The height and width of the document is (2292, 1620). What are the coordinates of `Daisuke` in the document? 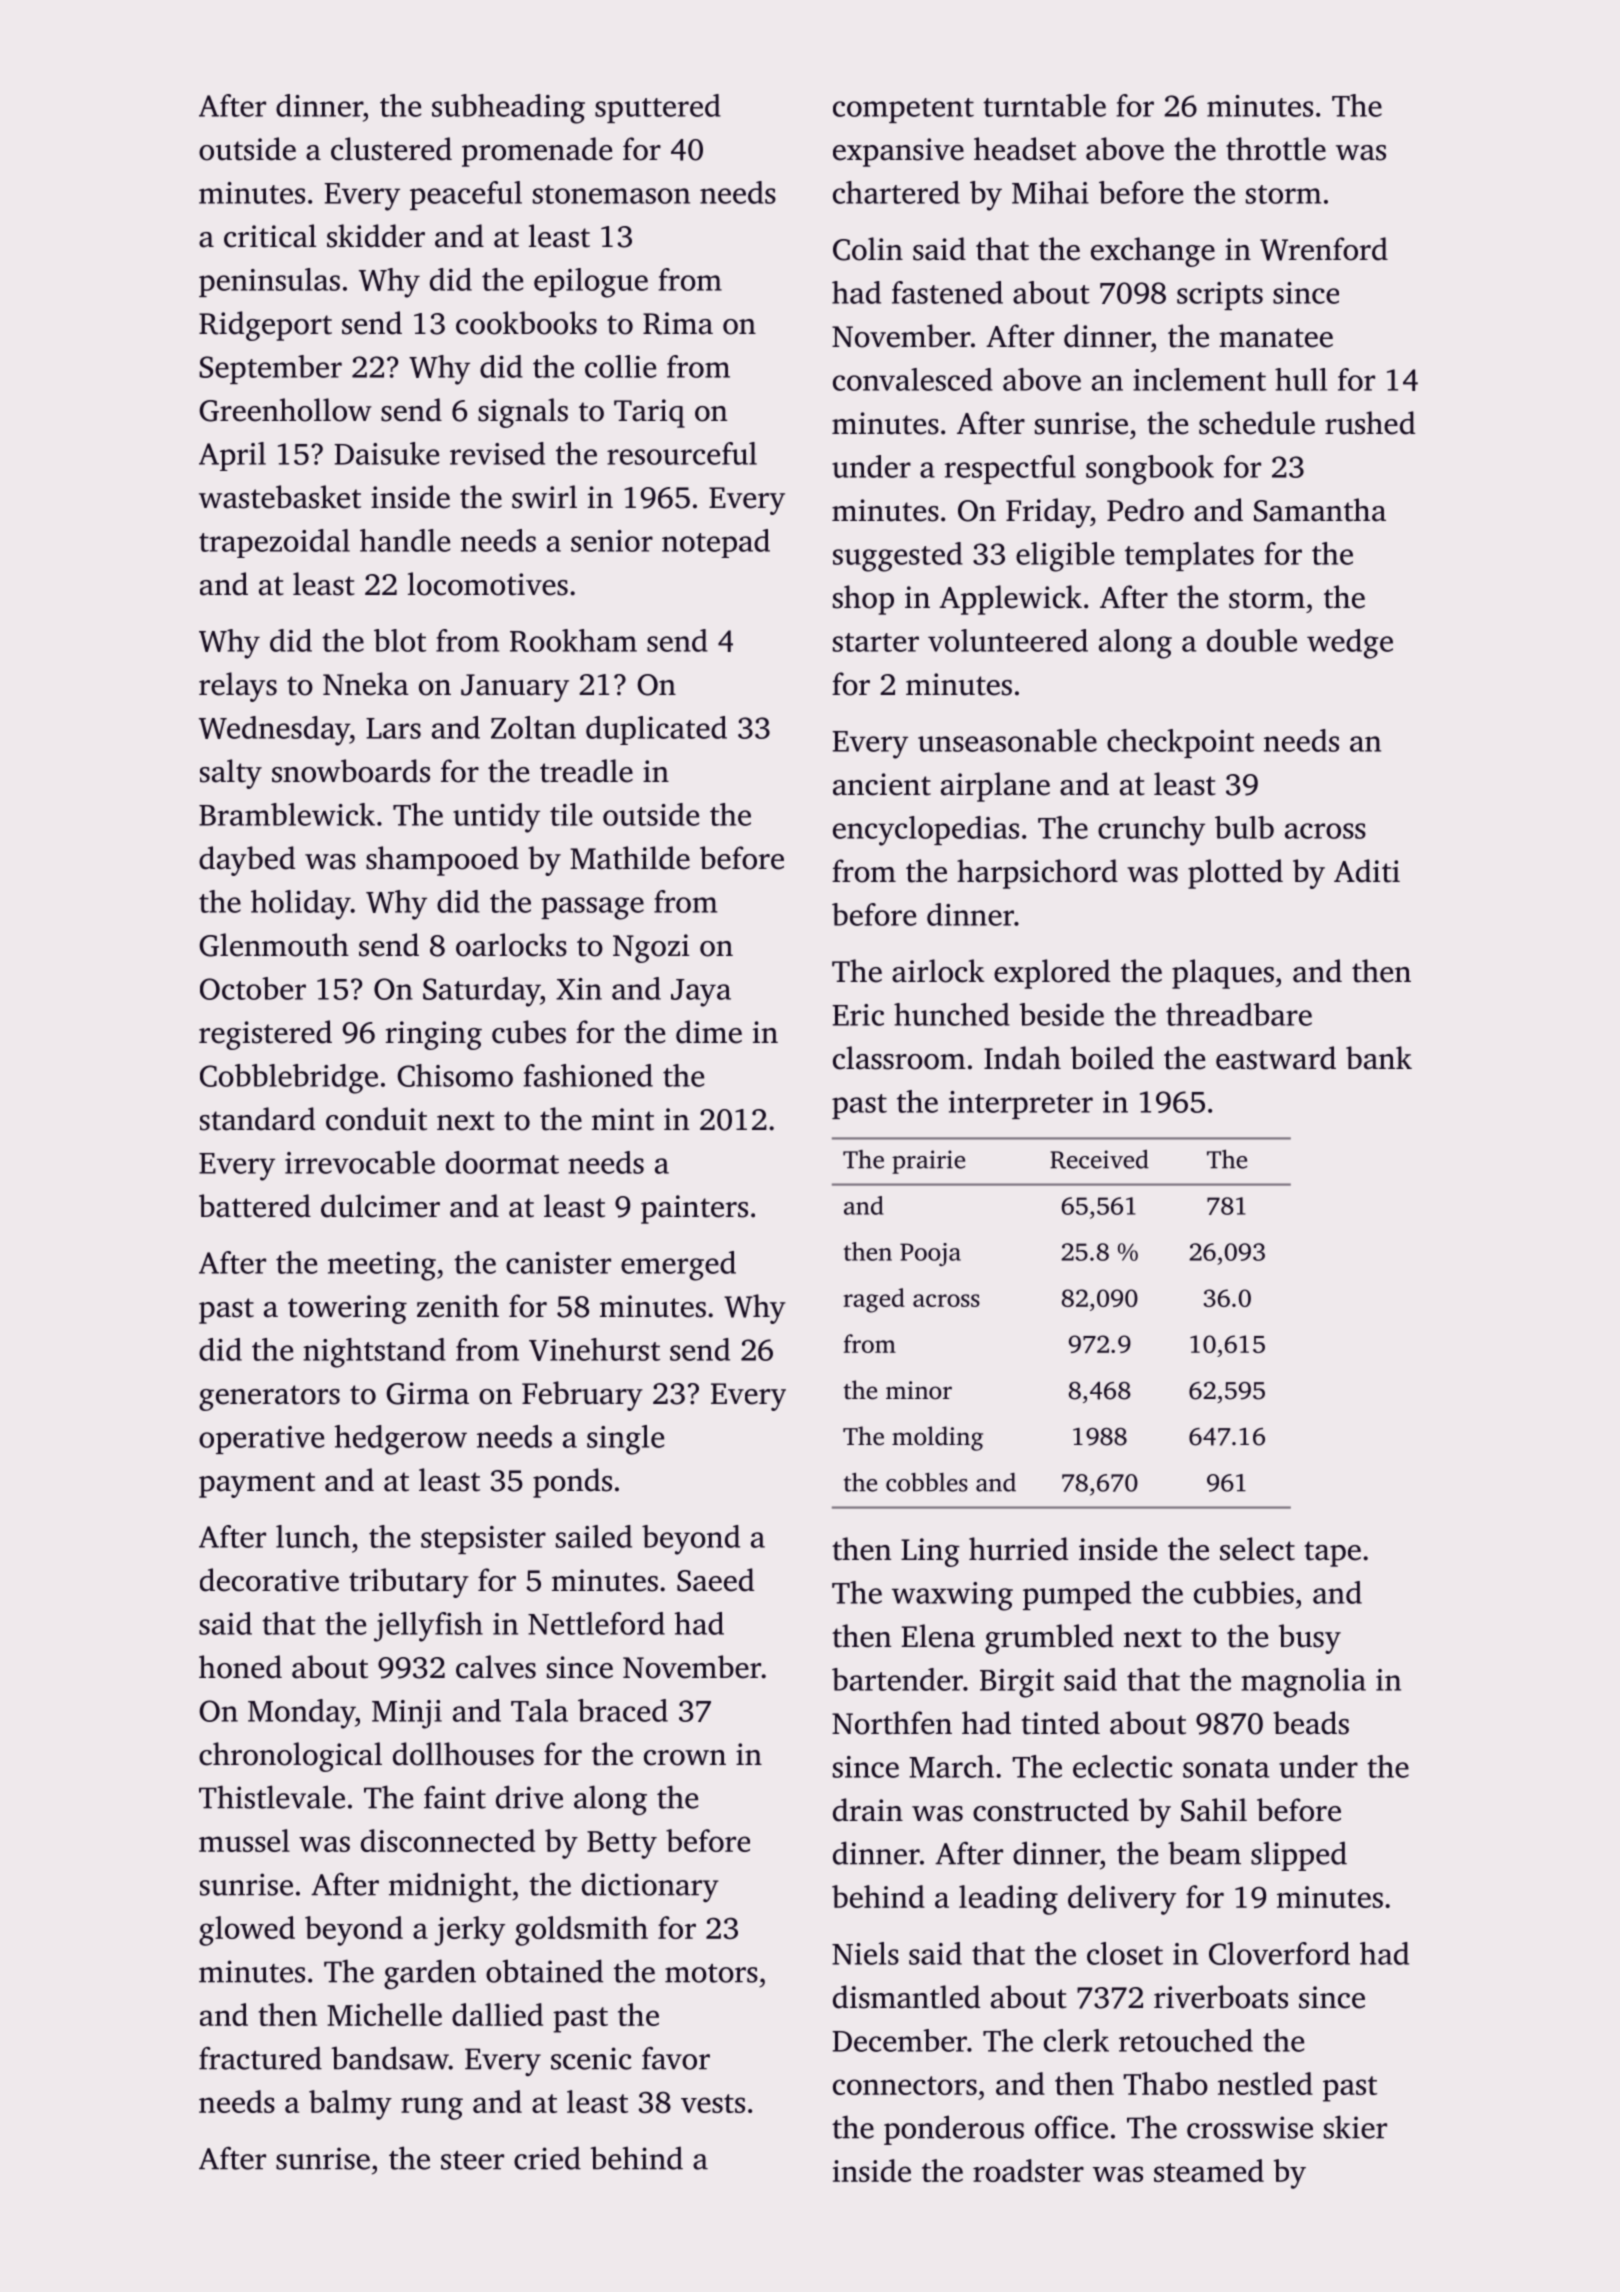 It's located at (386, 453).
